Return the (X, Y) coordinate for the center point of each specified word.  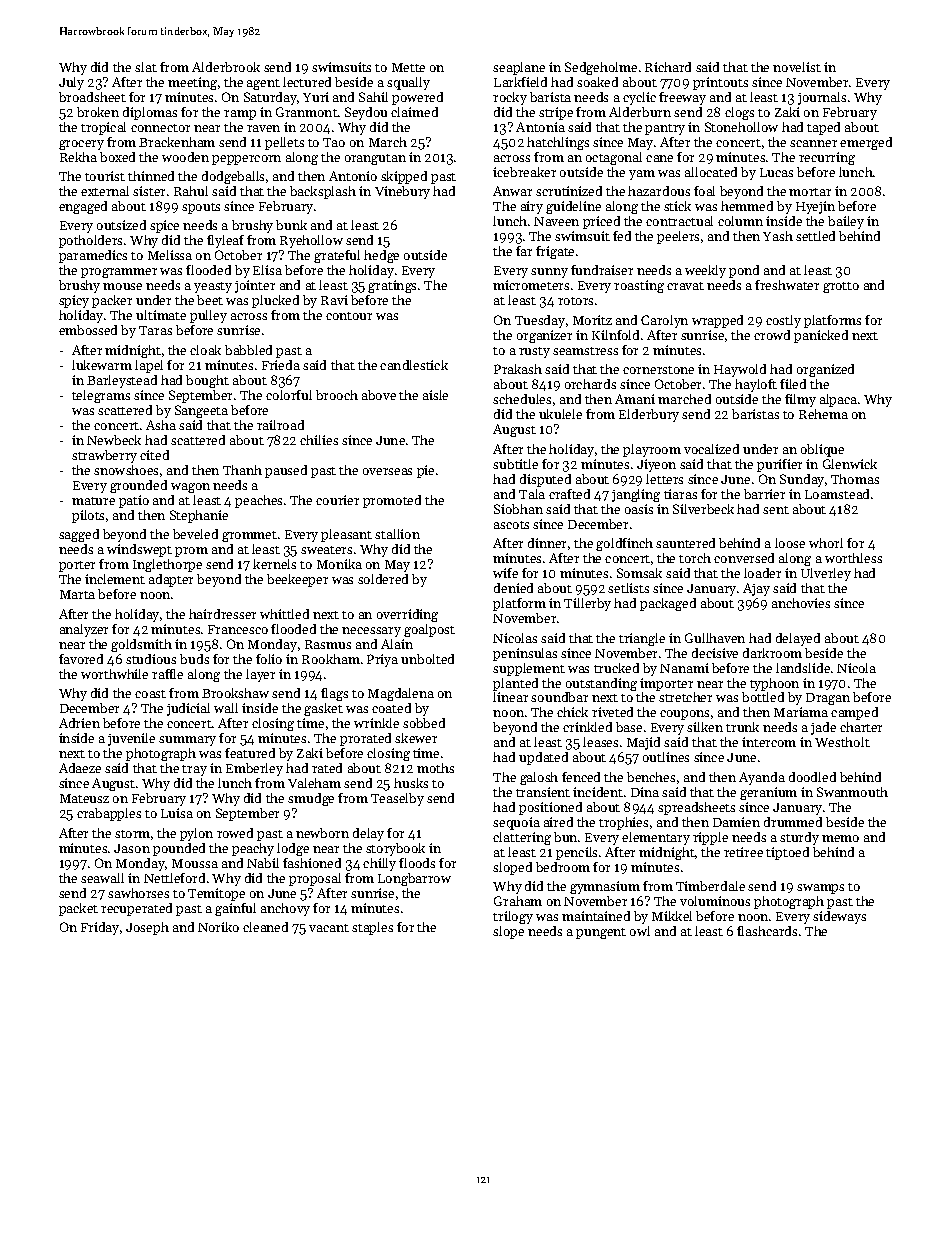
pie (425, 471)
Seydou (366, 113)
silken (705, 727)
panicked (821, 336)
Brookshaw (235, 693)
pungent (601, 933)
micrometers (531, 285)
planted (515, 684)
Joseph (147, 928)
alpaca (838, 400)
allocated (711, 172)
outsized (121, 225)
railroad (280, 425)
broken (98, 112)
